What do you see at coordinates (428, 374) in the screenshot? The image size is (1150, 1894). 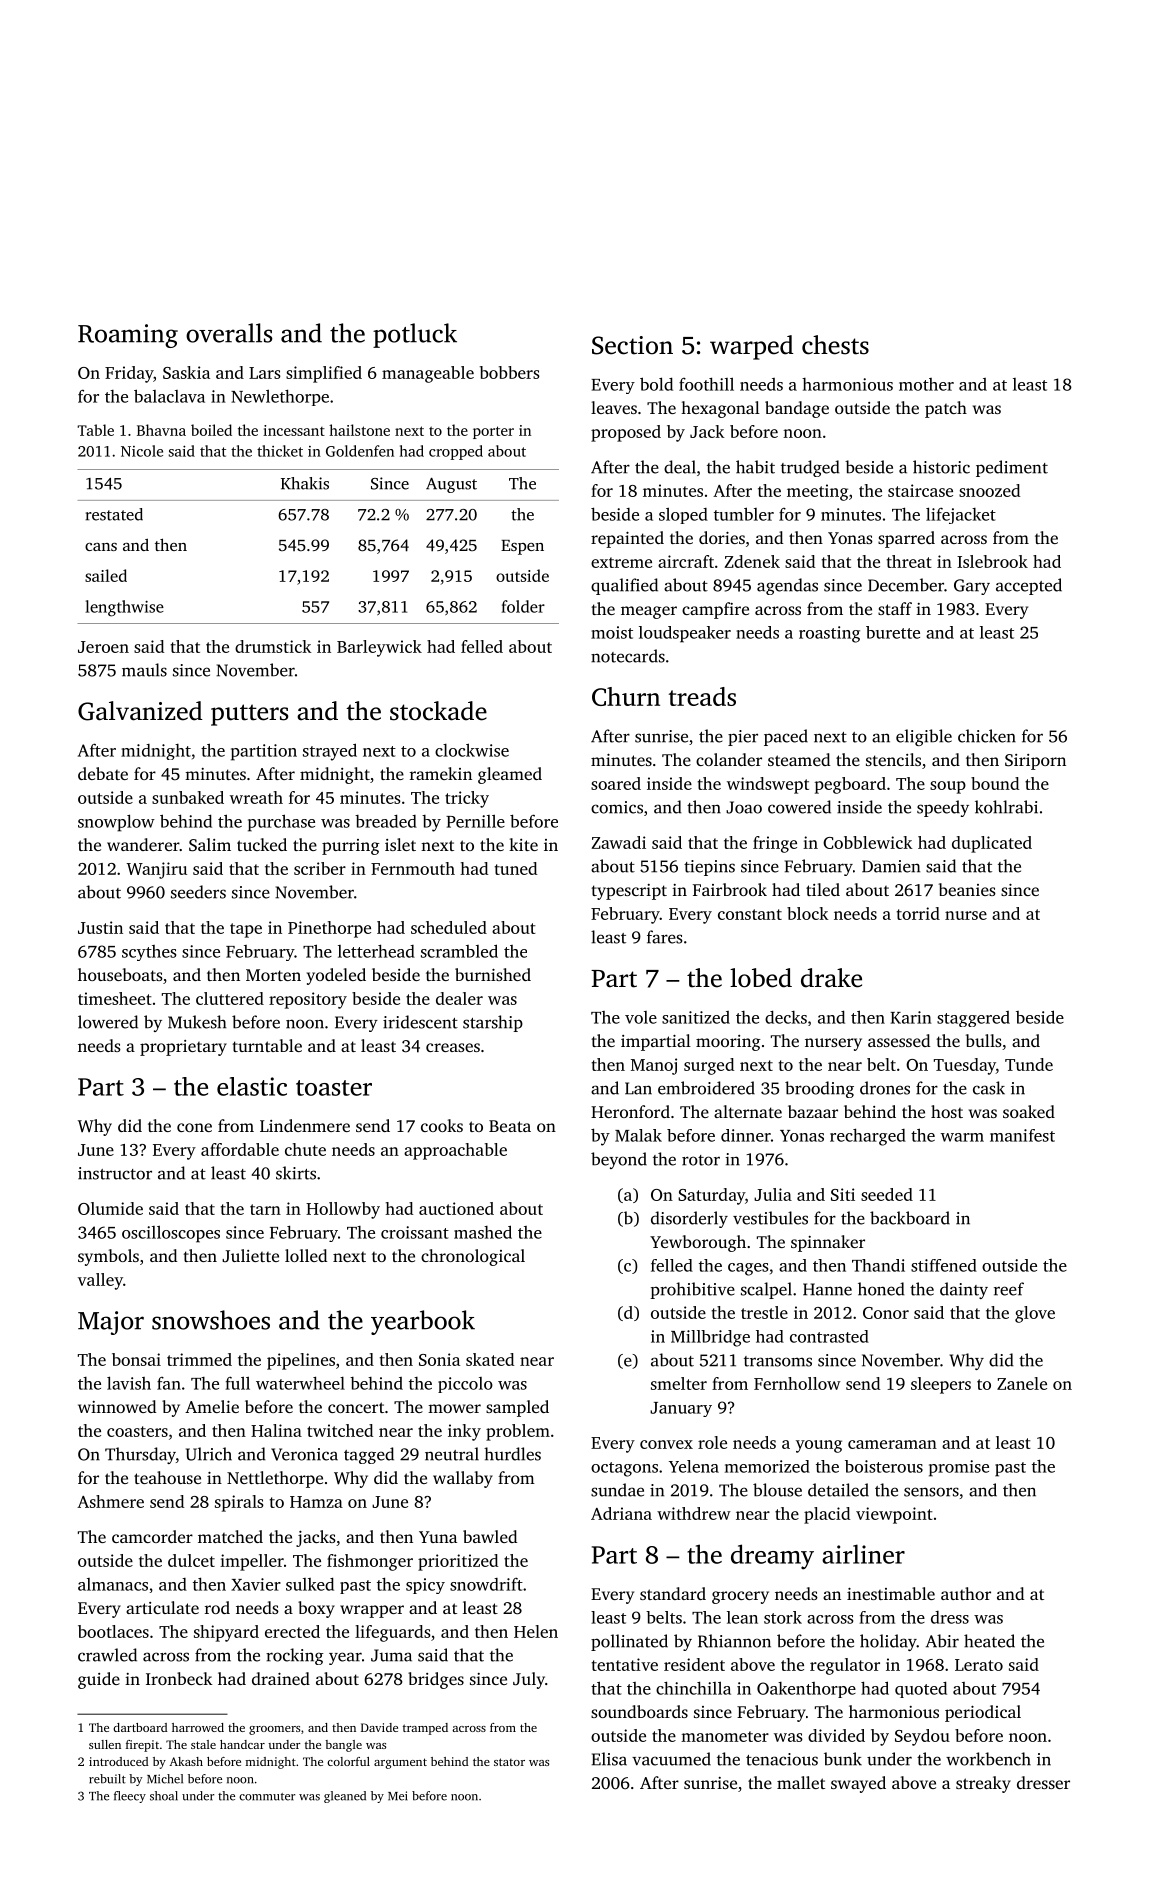 I see `manageable` at bounding box center [428, 374].
